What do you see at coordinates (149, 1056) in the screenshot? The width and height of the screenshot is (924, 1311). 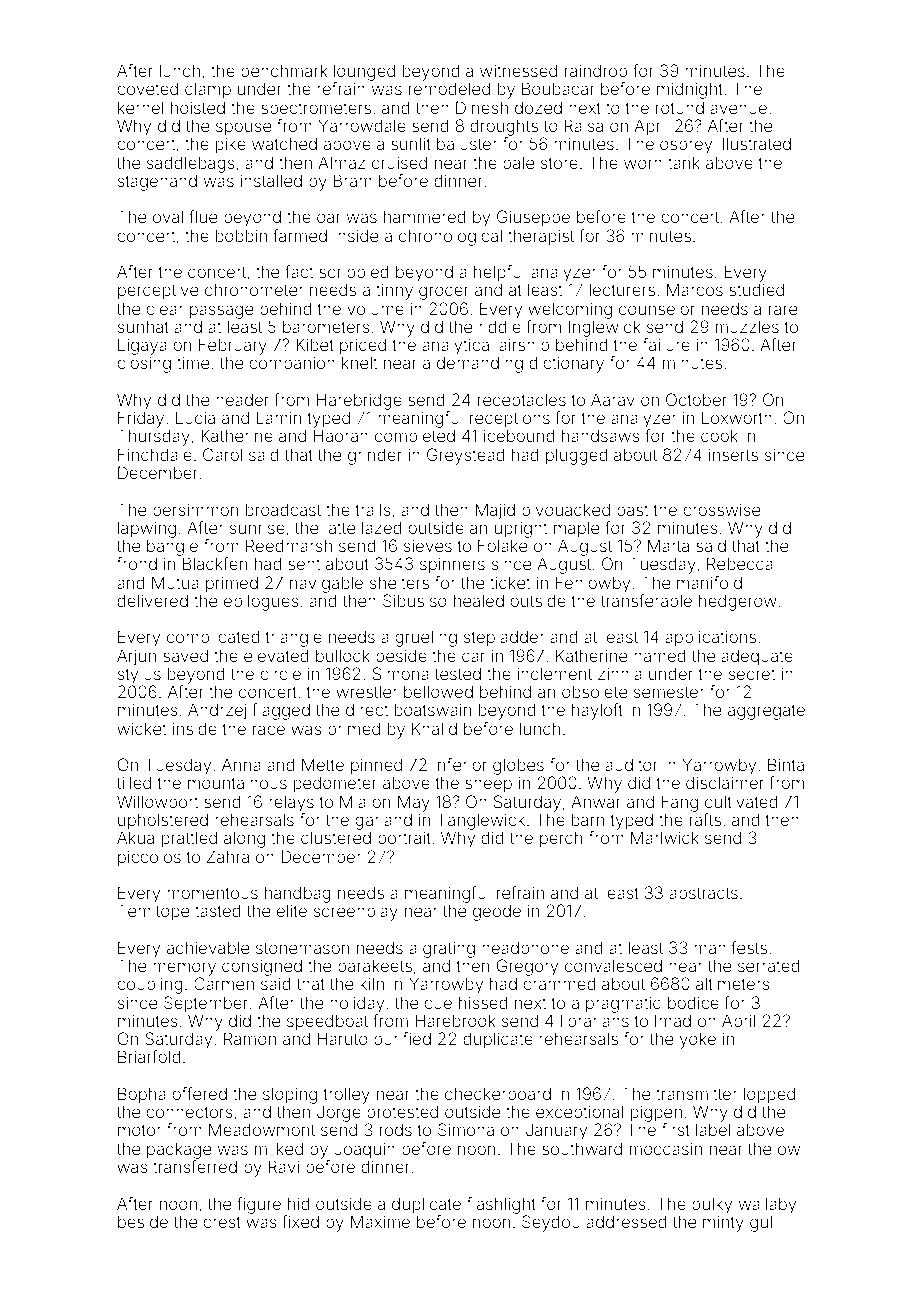 I see `Briarfold` at bounding box center [149, 1056].
